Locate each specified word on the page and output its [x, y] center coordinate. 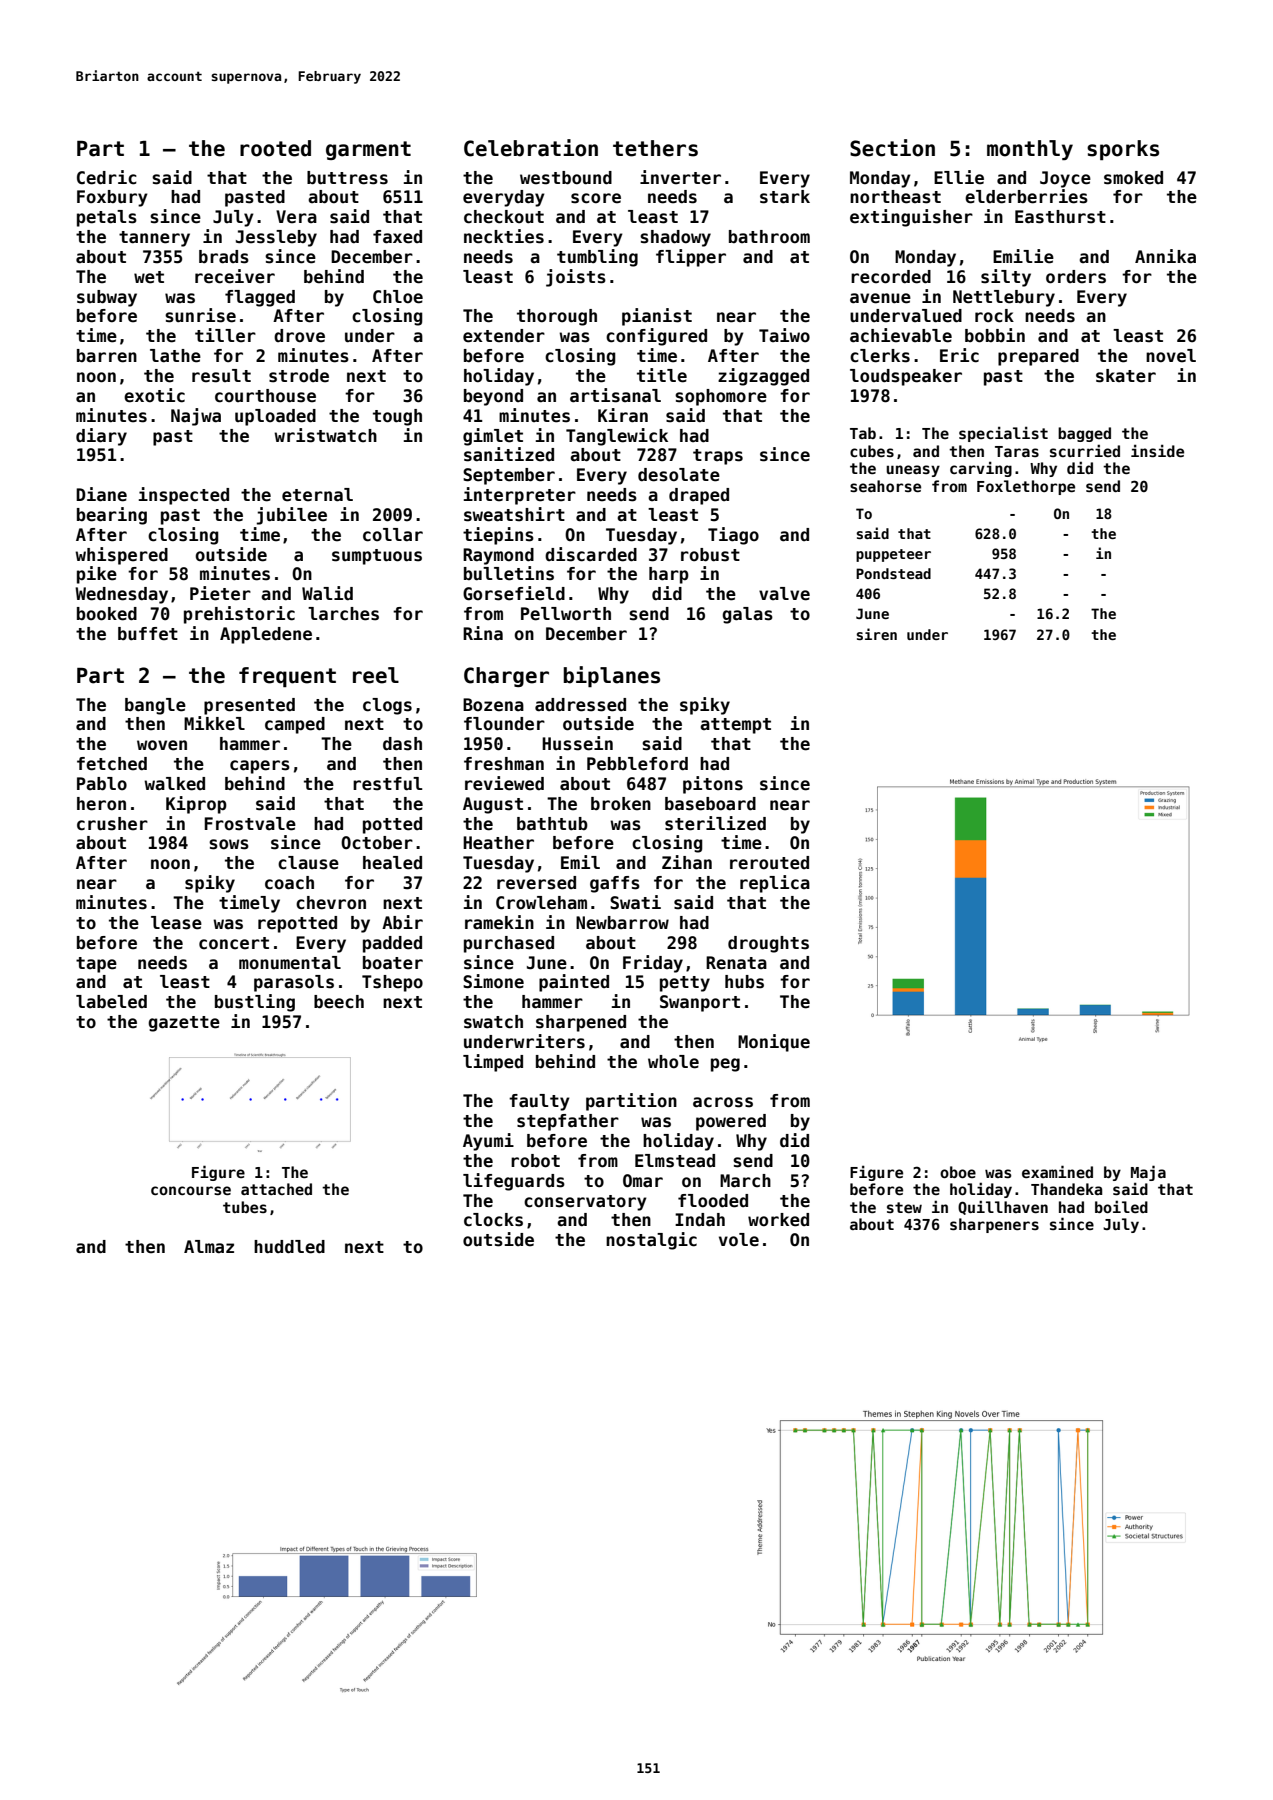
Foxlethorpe [1026, 487]
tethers [655, 148]
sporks [1123, 150]
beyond [493, 397]
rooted [275, 148]
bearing [112, 516]
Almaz [209, 1247]
